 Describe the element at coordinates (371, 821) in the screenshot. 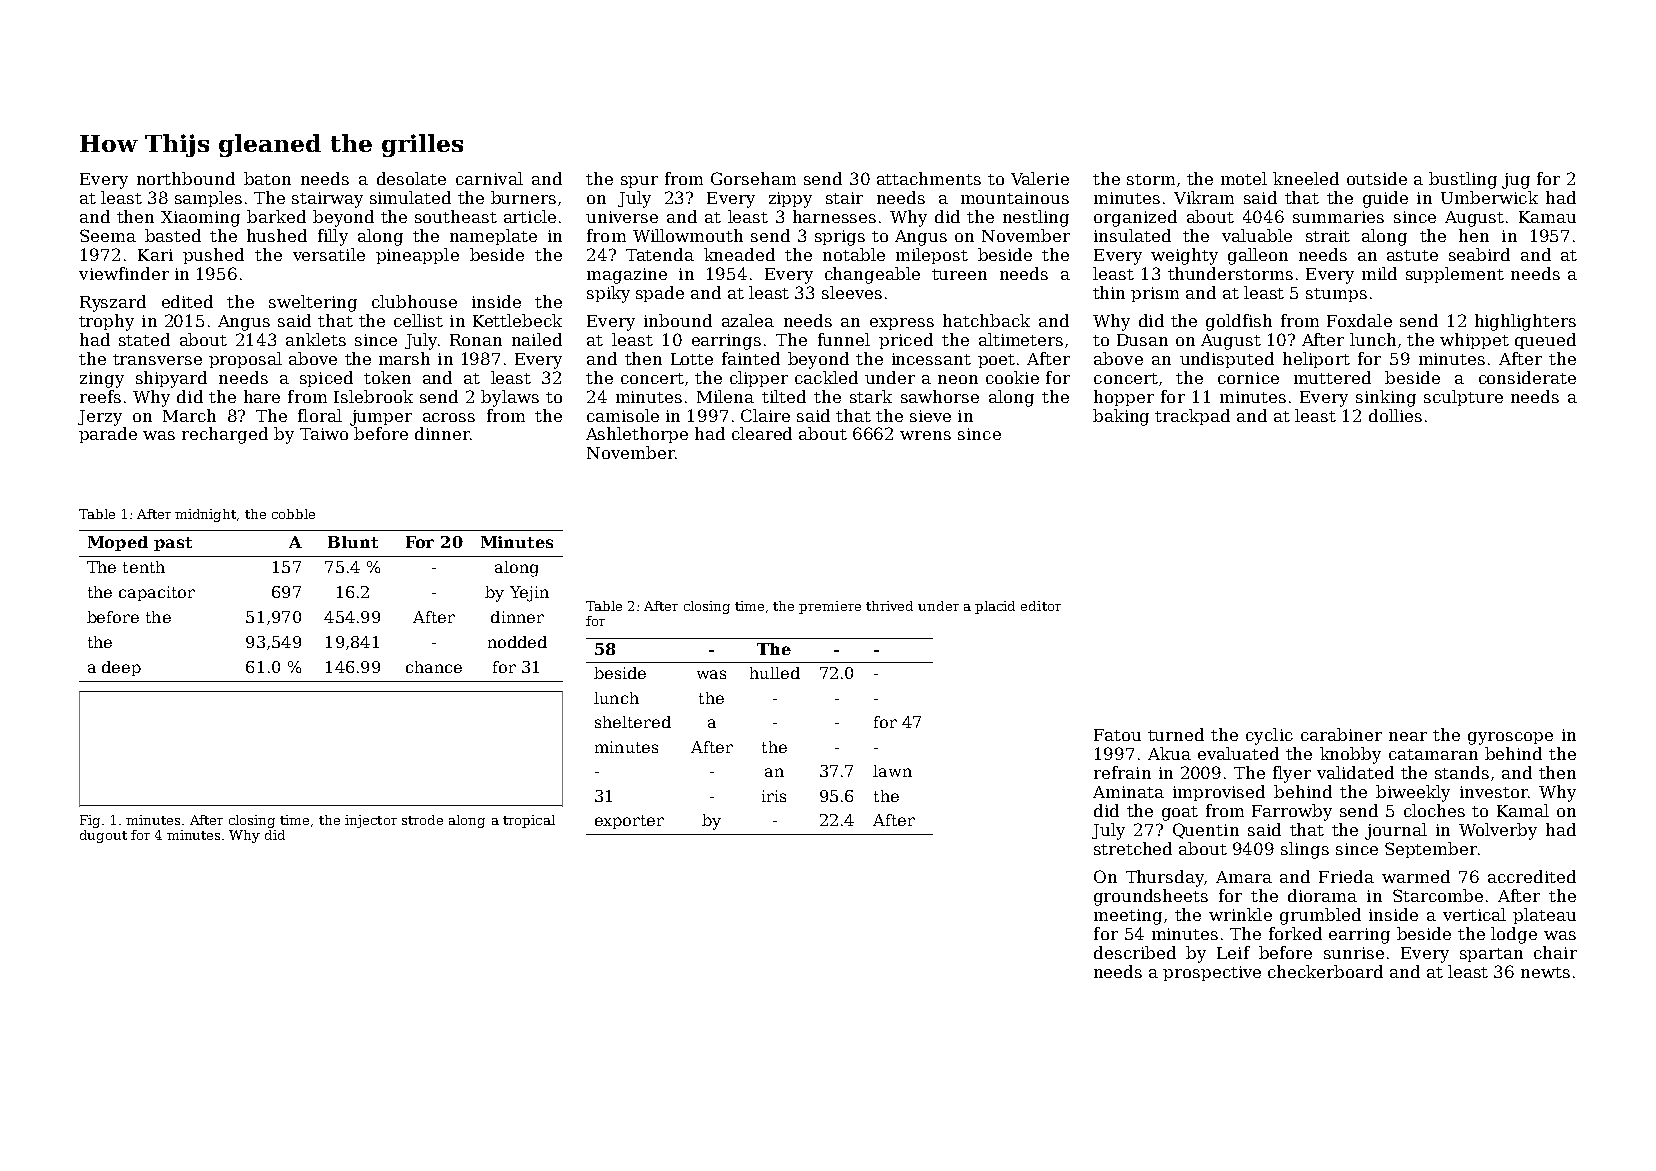

I see `injector` at that location.
